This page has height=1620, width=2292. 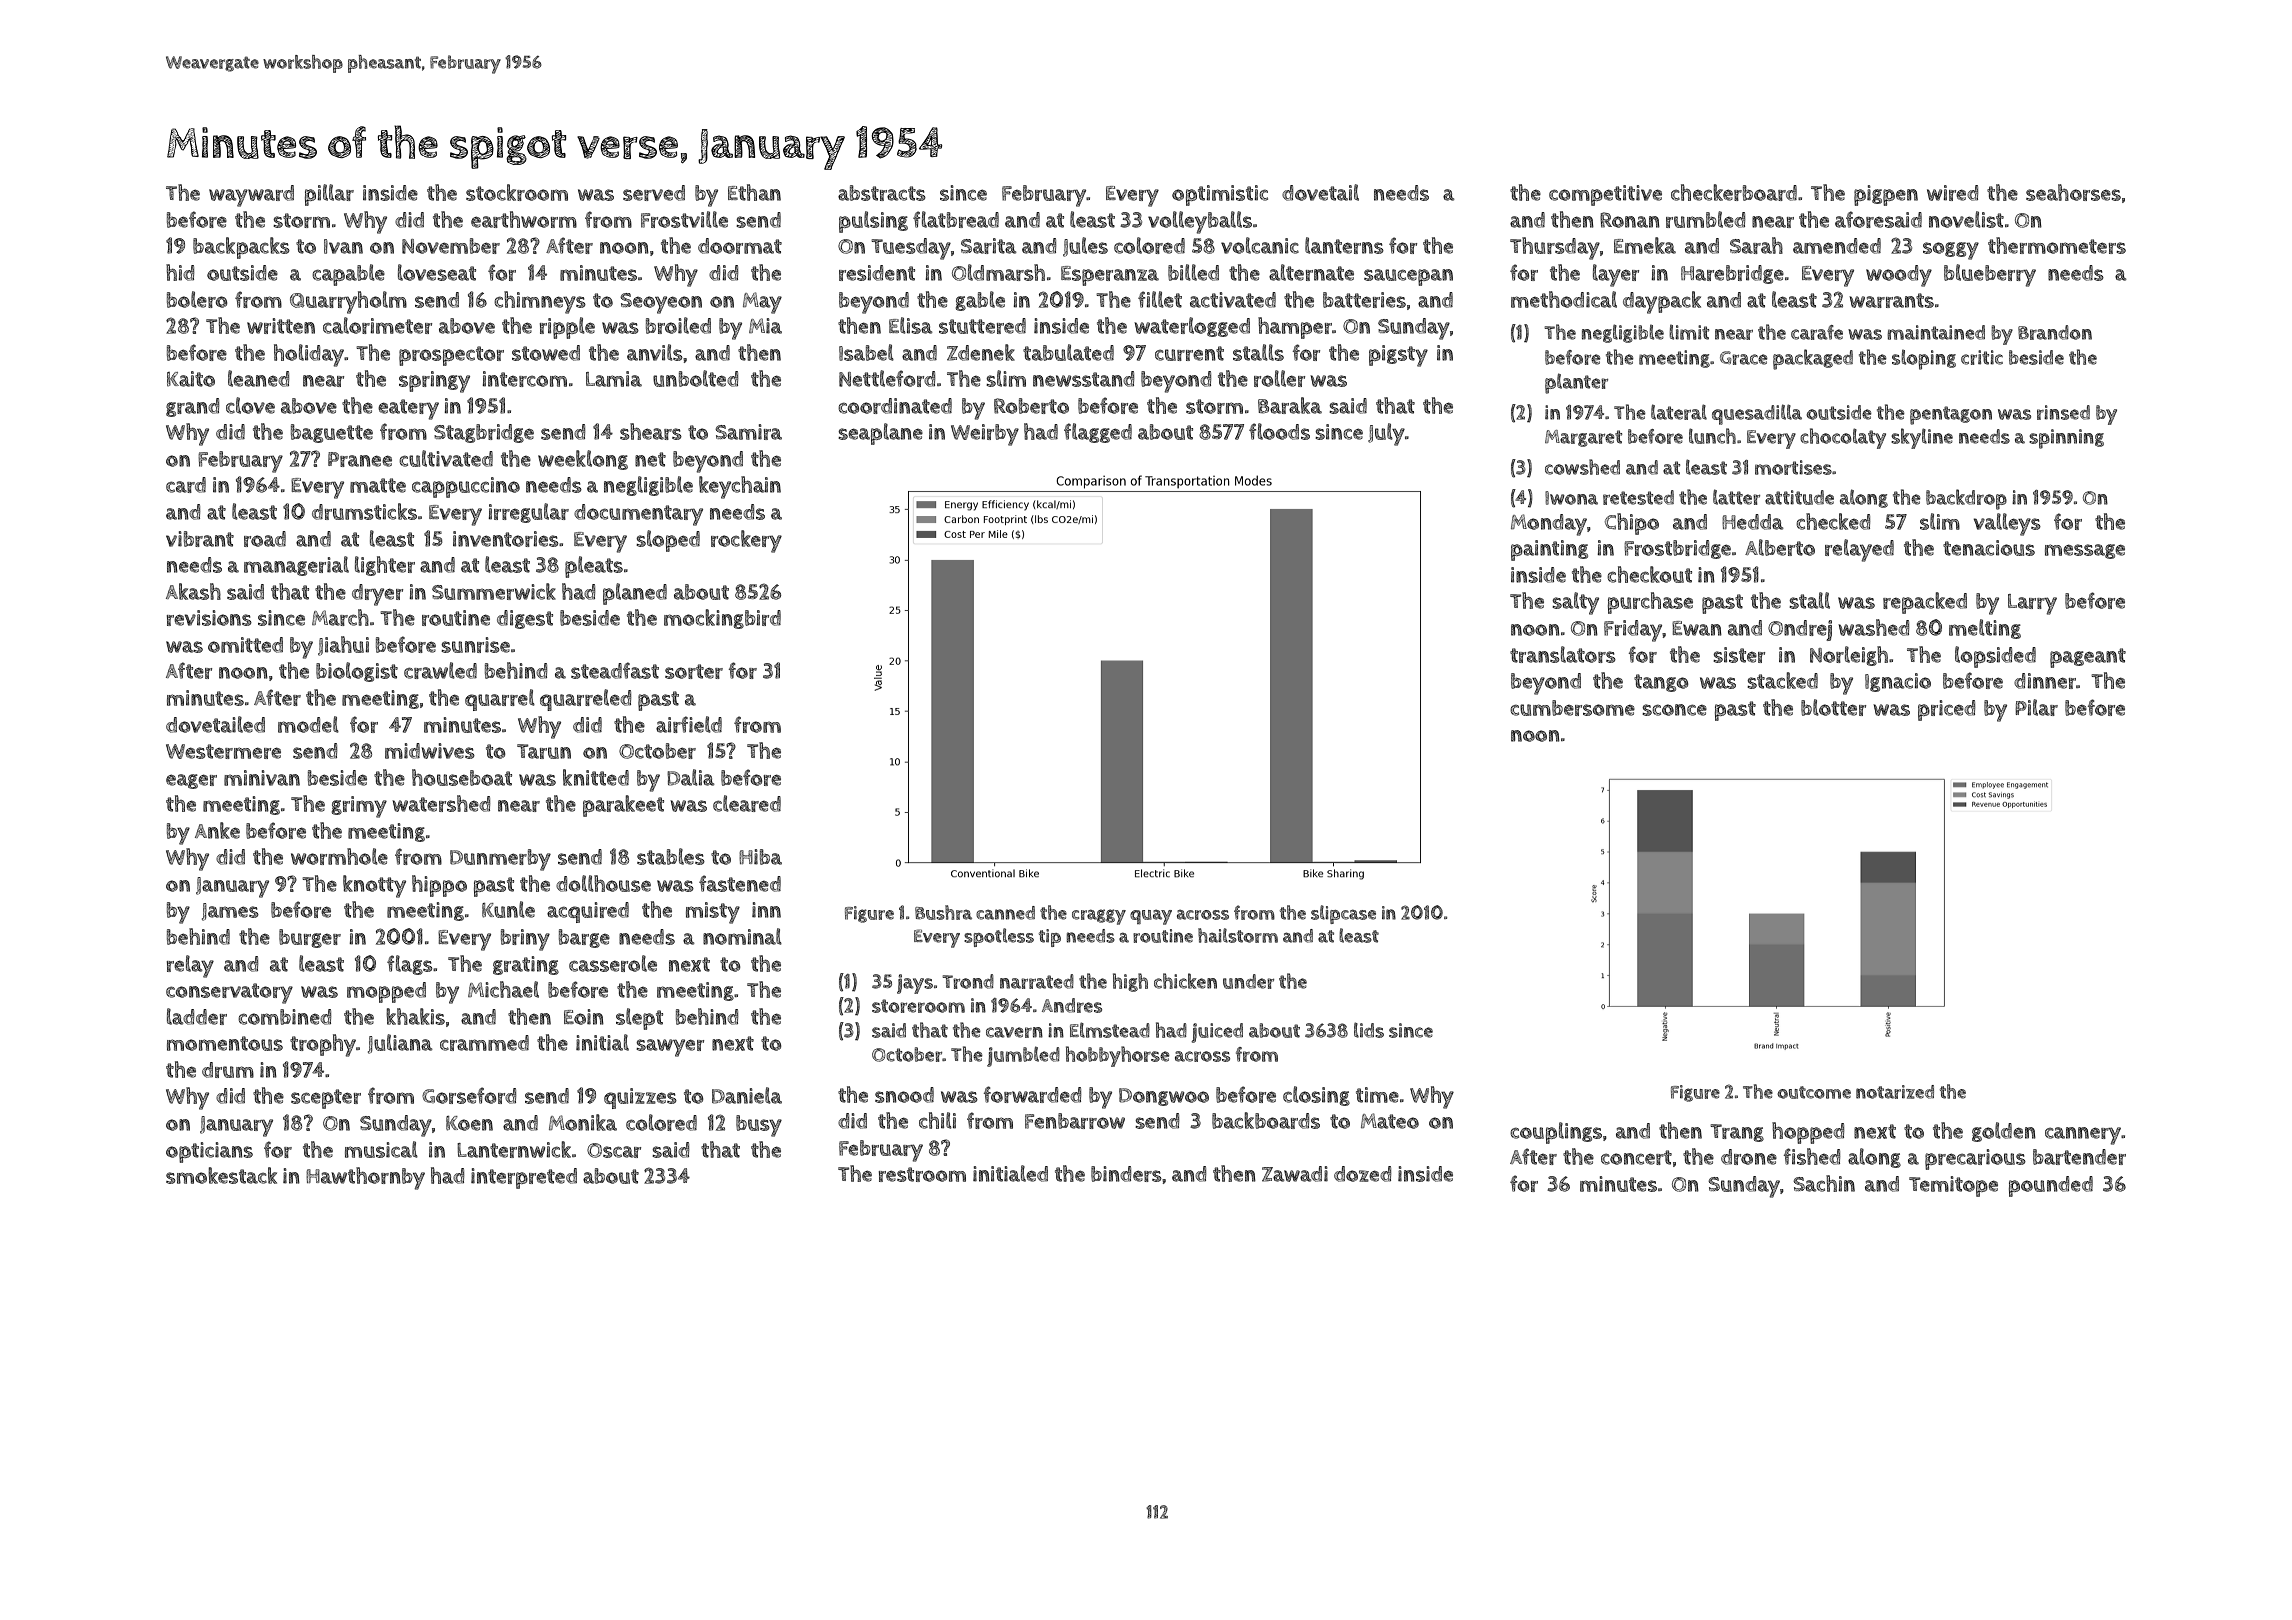 I want to click on dryer, so click(x=377, y=595).
